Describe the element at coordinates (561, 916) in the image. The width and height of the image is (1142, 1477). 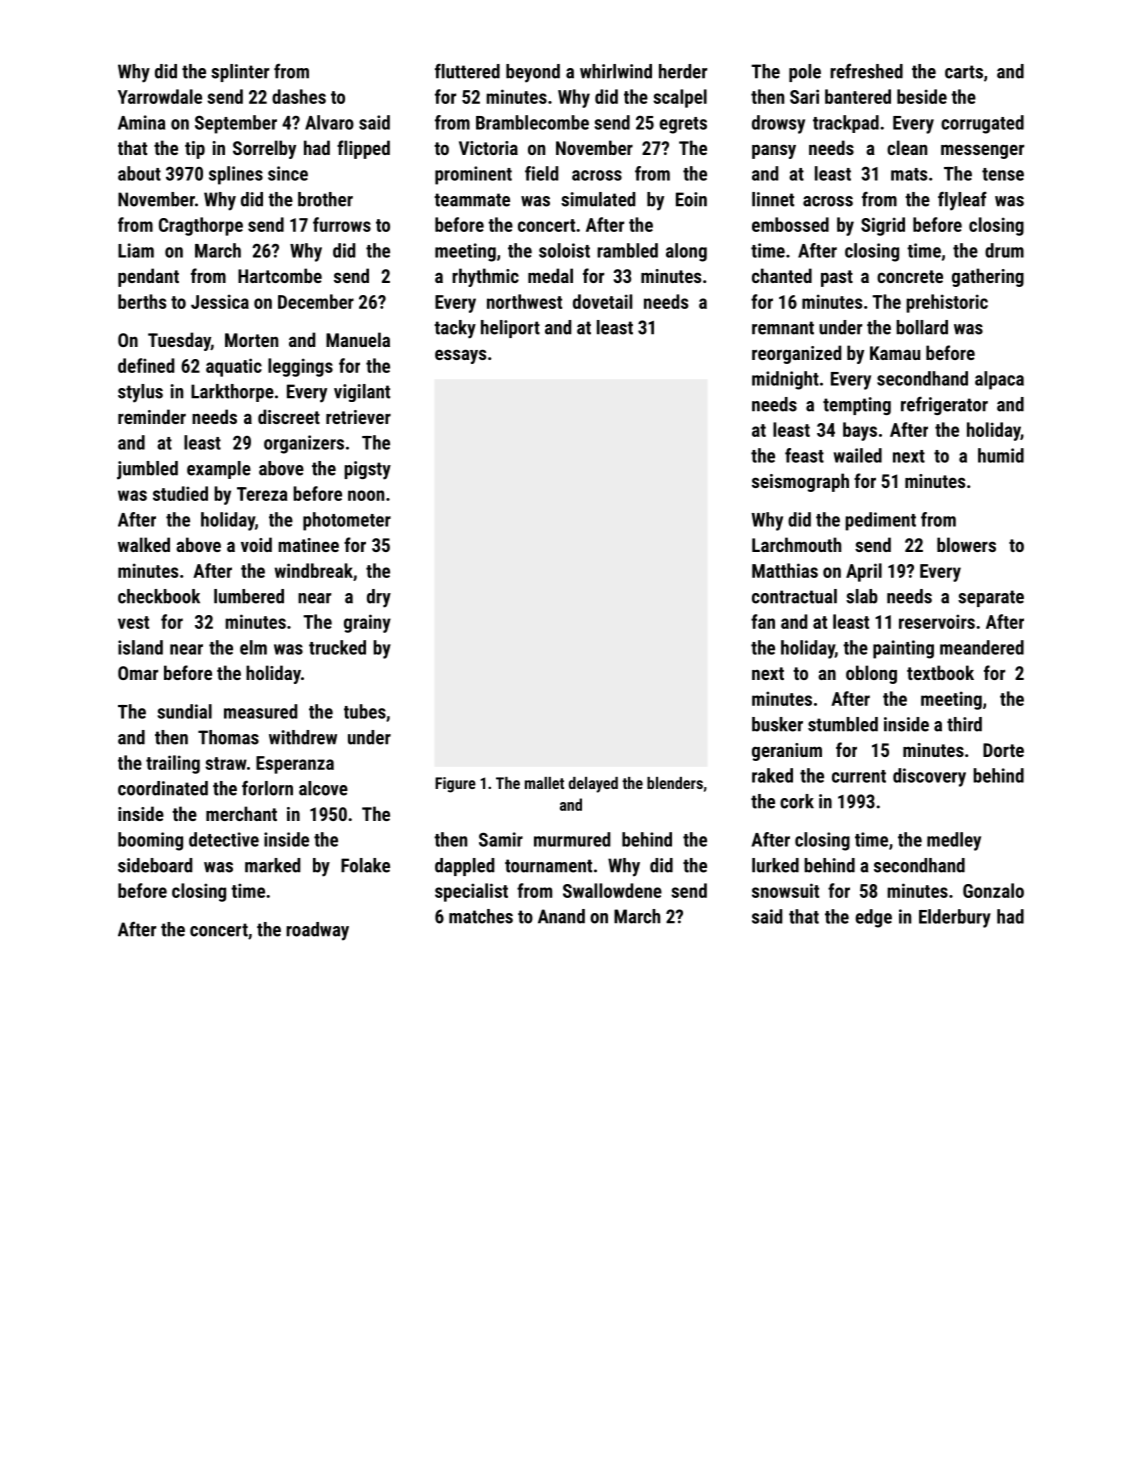
I see `Anand` at that location.
